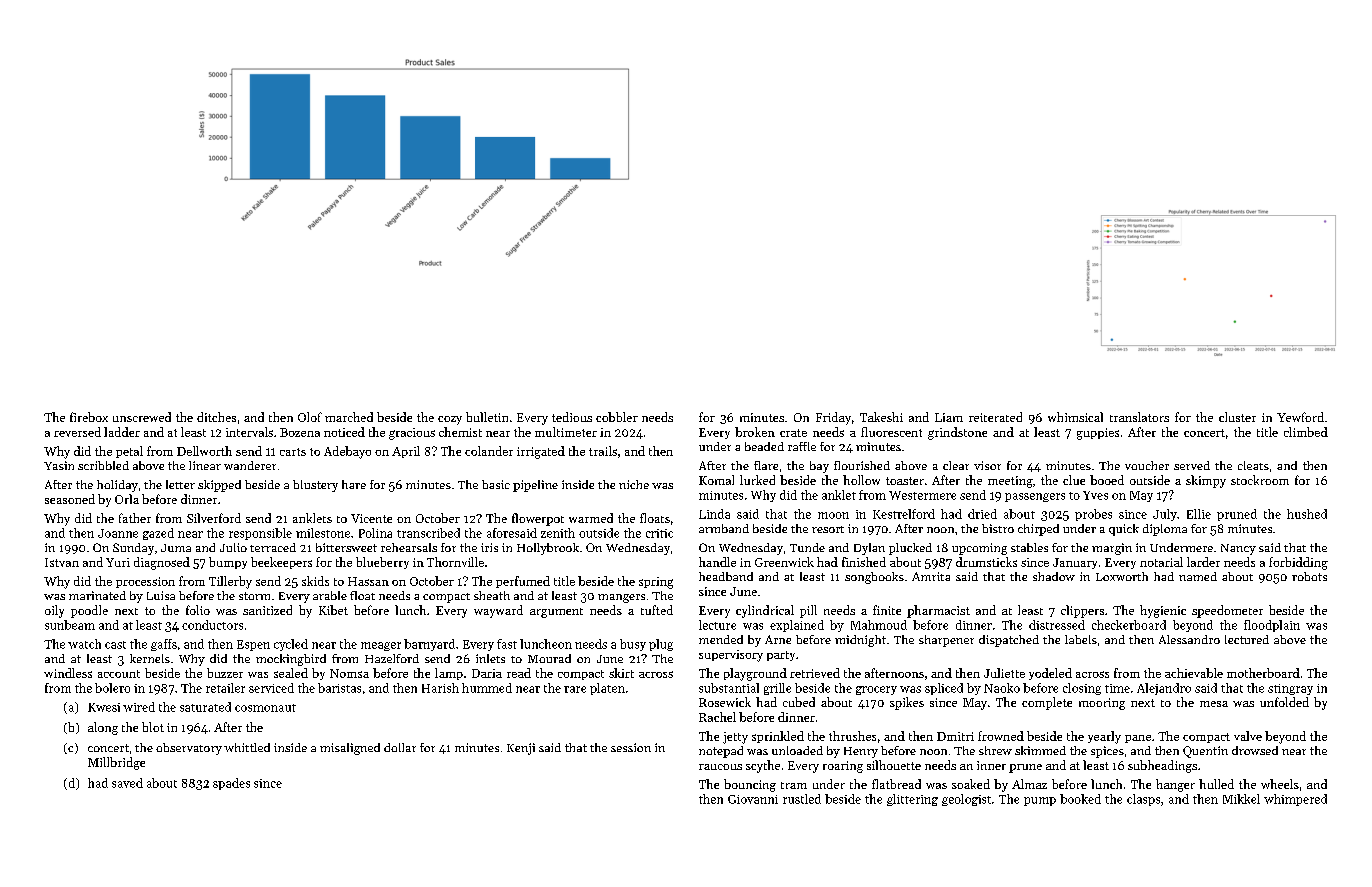 This page has height=887, width=1372. Describe the element at coordinates (310, 417) in the page. I see `Olof` at that location.
